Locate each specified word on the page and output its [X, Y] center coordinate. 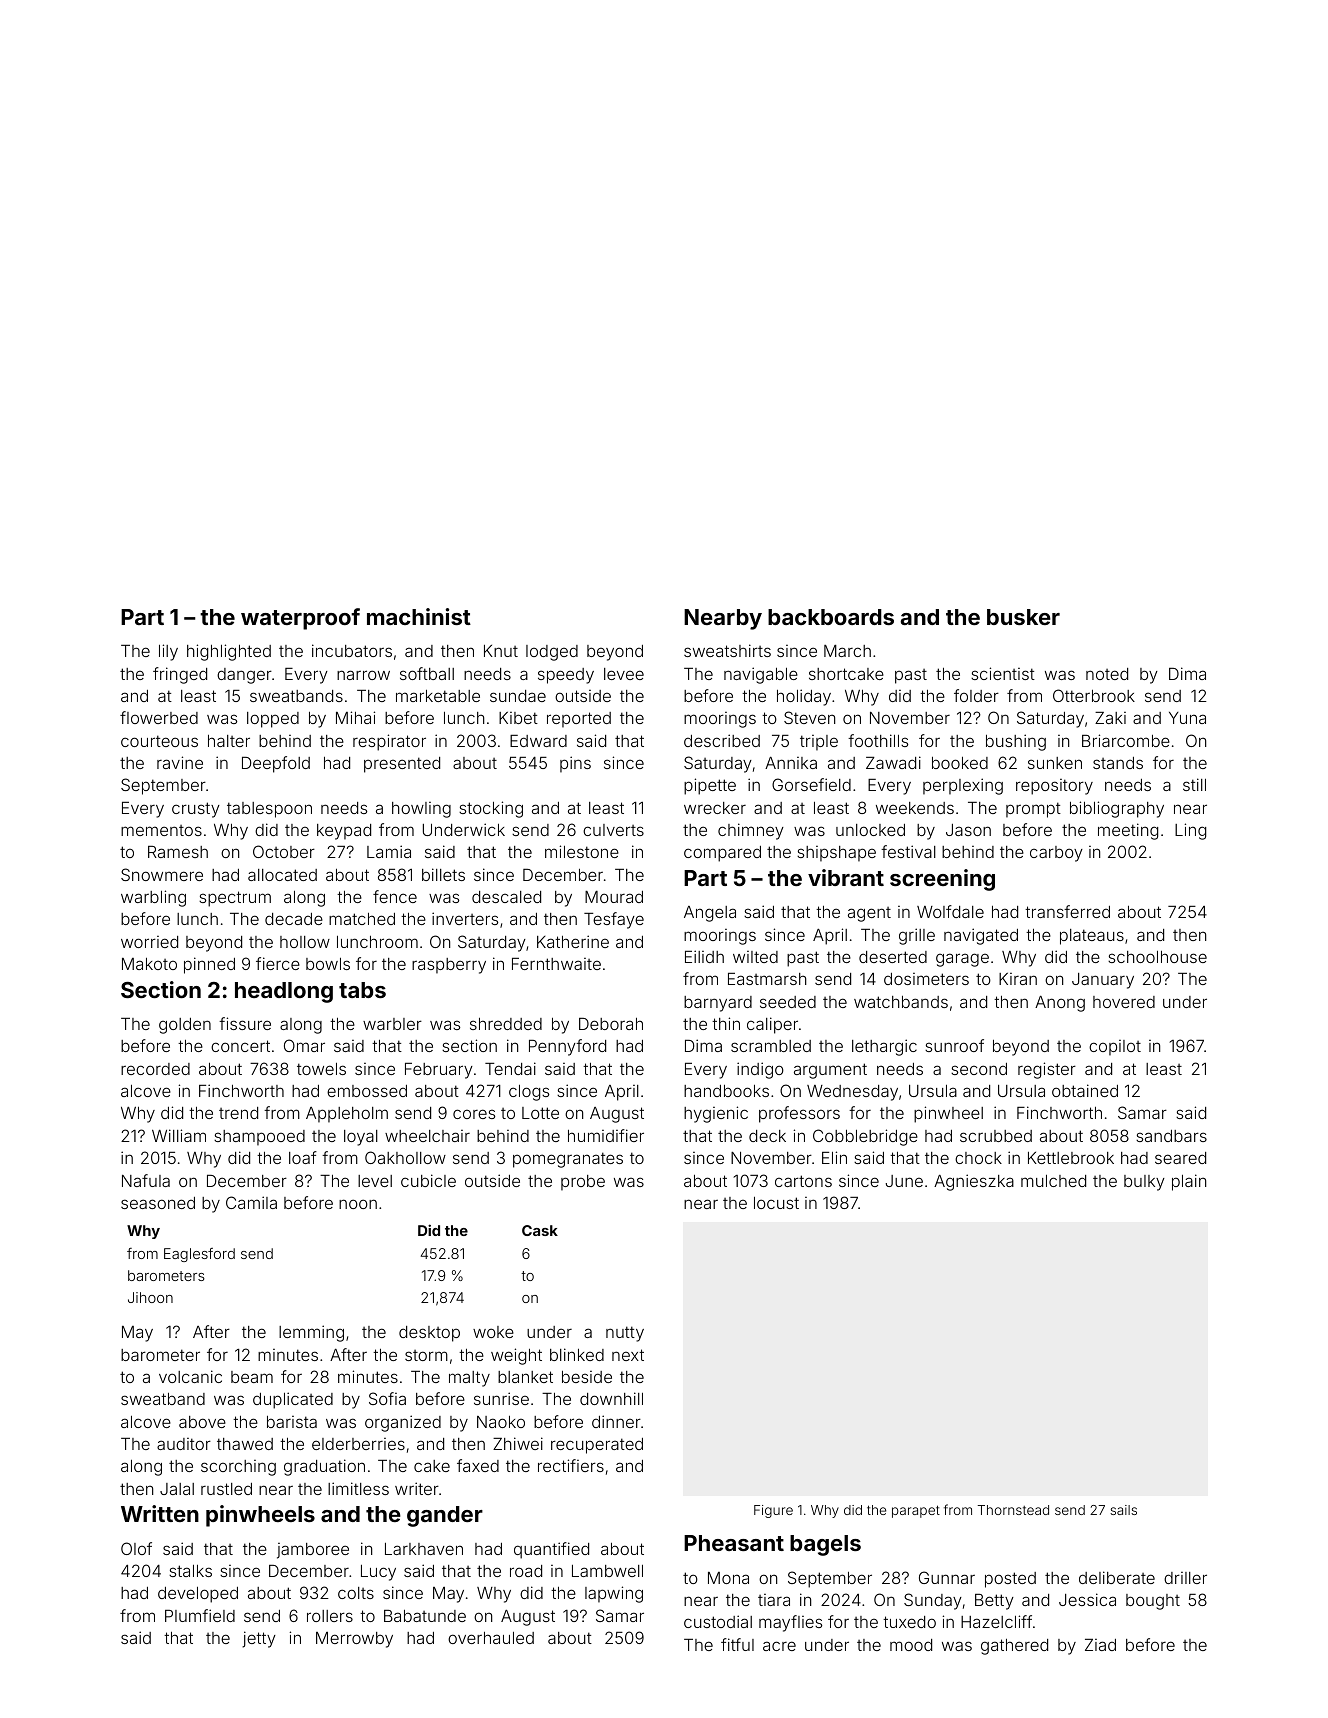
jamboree [313, 1551]
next [628, 1355]
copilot [1115, 1048]
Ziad [1100, 1645]
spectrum [235, 899]
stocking [491, 809]
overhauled [491, 1638]
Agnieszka [974, 1182]
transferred [1067, 911]
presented [402, 765]
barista [292, 1422]
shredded [506, 1024]
